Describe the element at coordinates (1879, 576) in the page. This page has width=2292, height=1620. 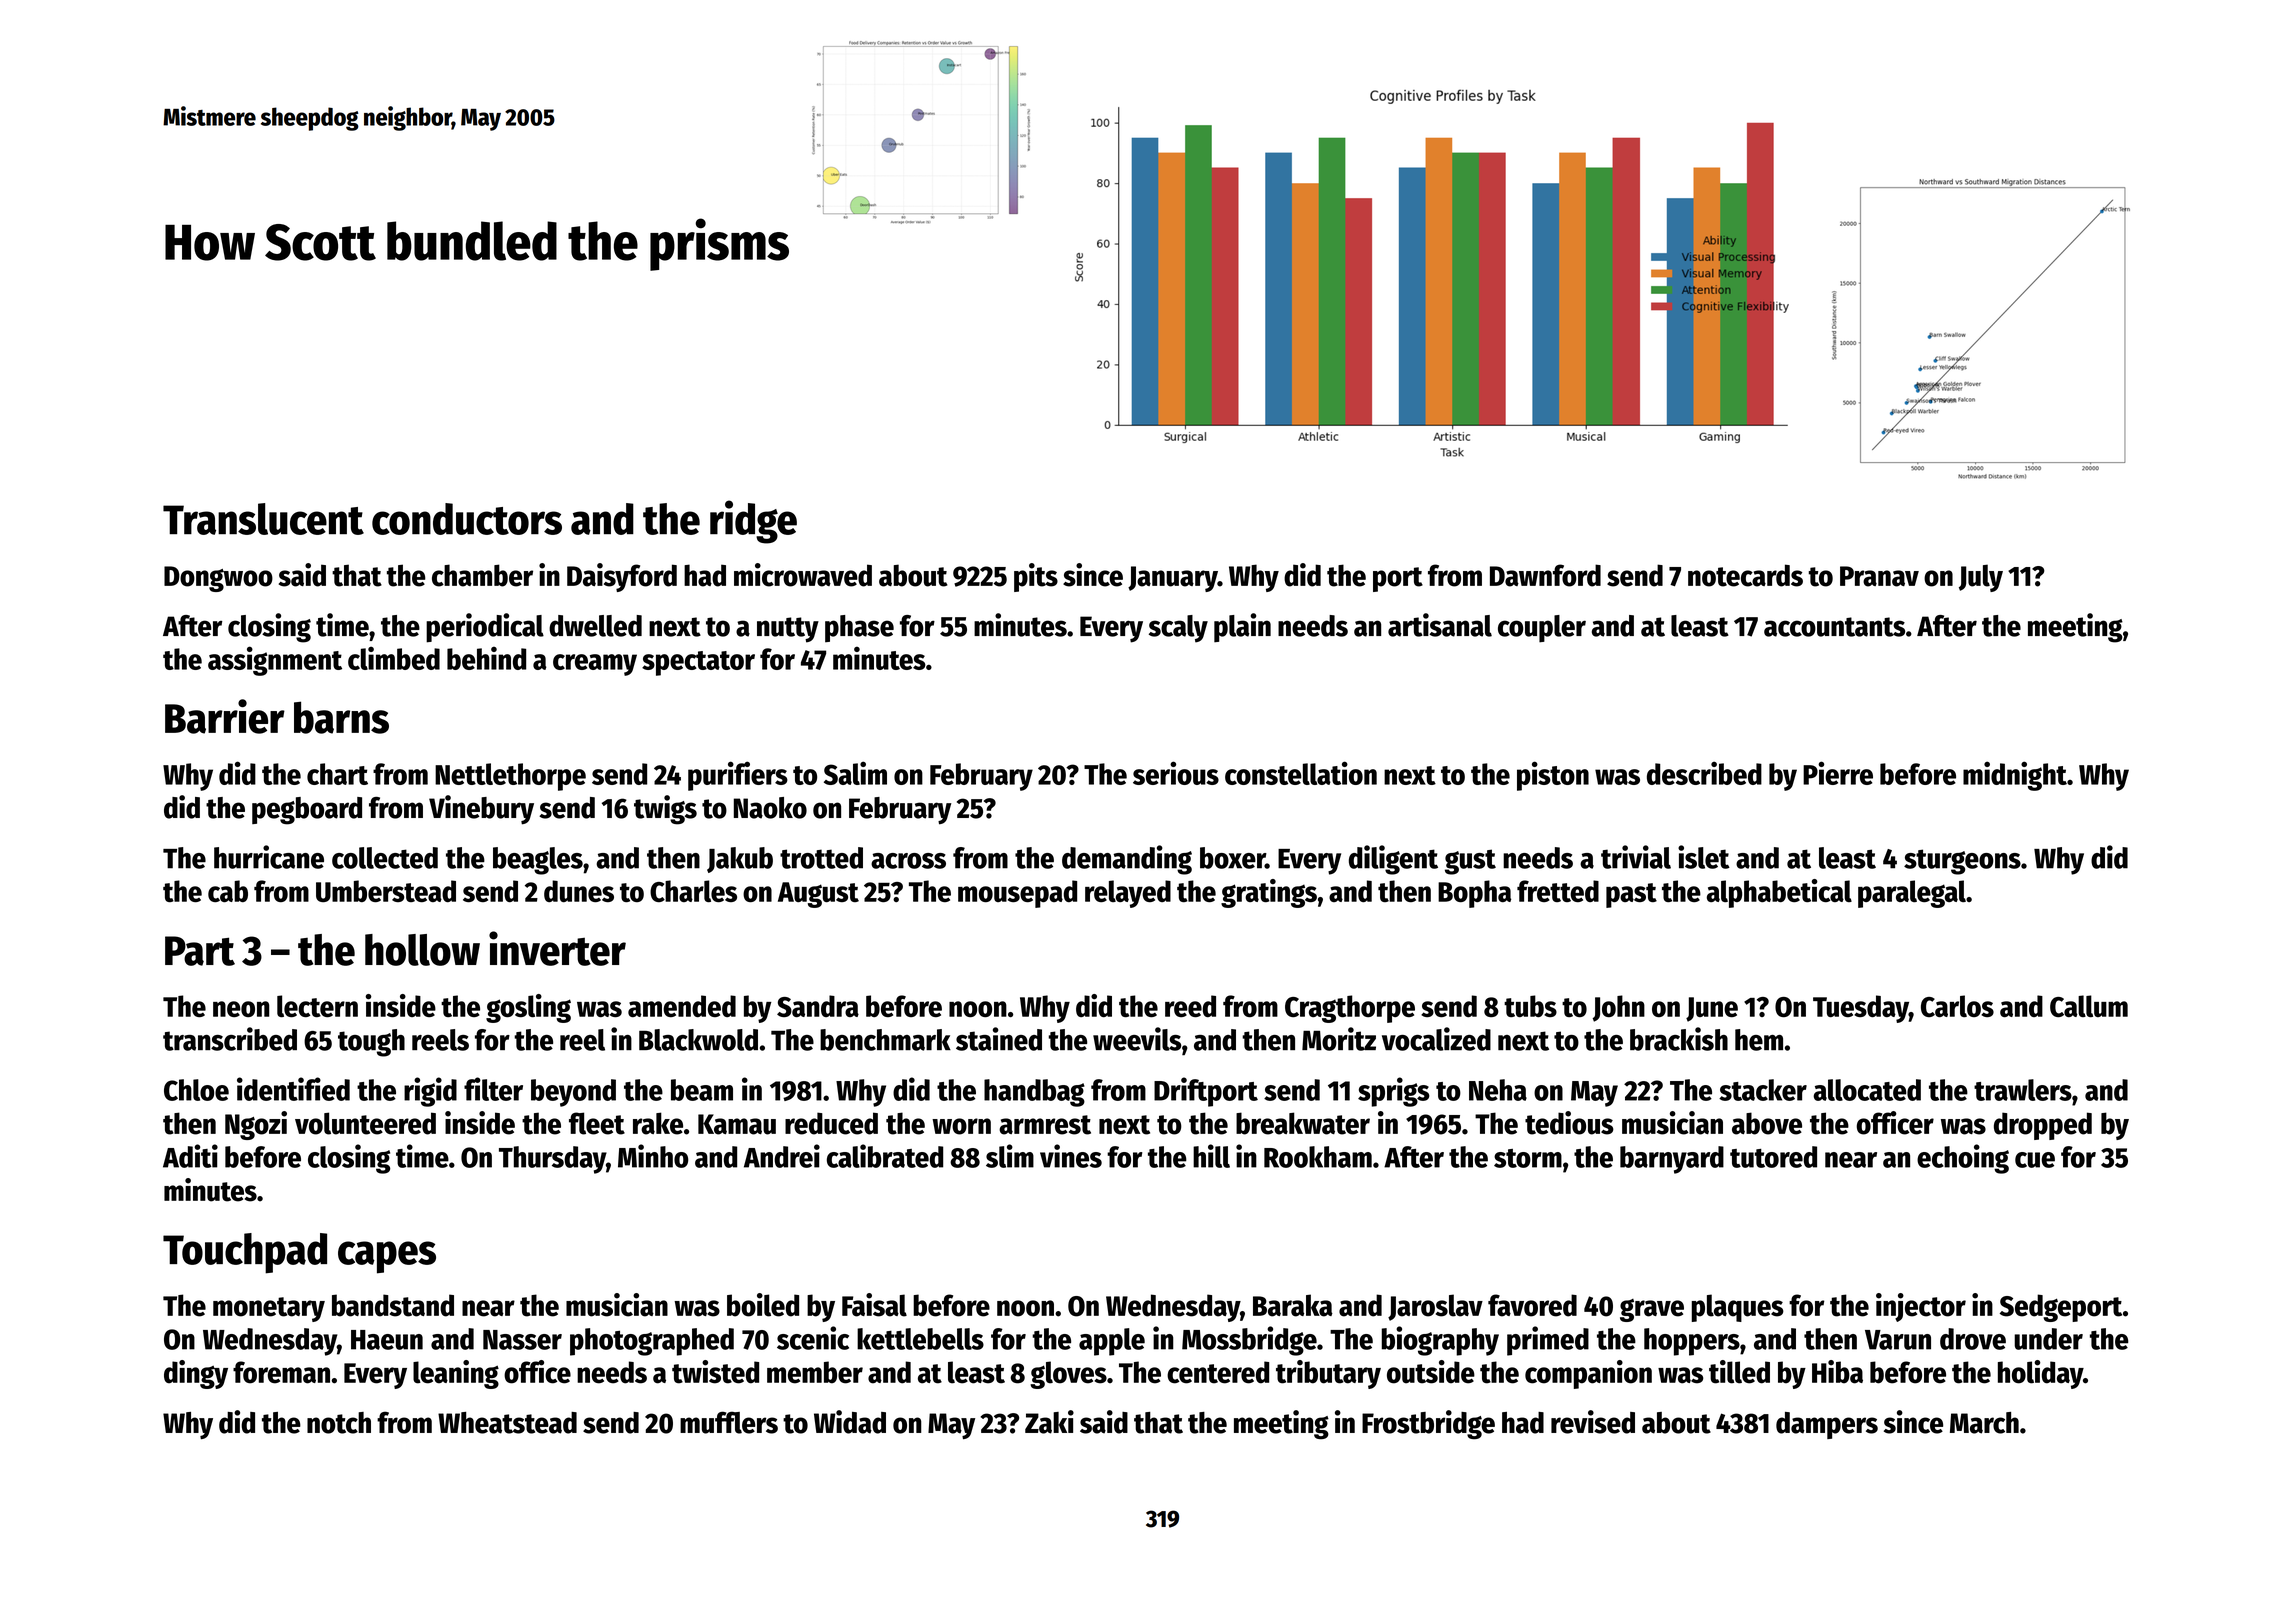
I see `Pranav` at that location.
